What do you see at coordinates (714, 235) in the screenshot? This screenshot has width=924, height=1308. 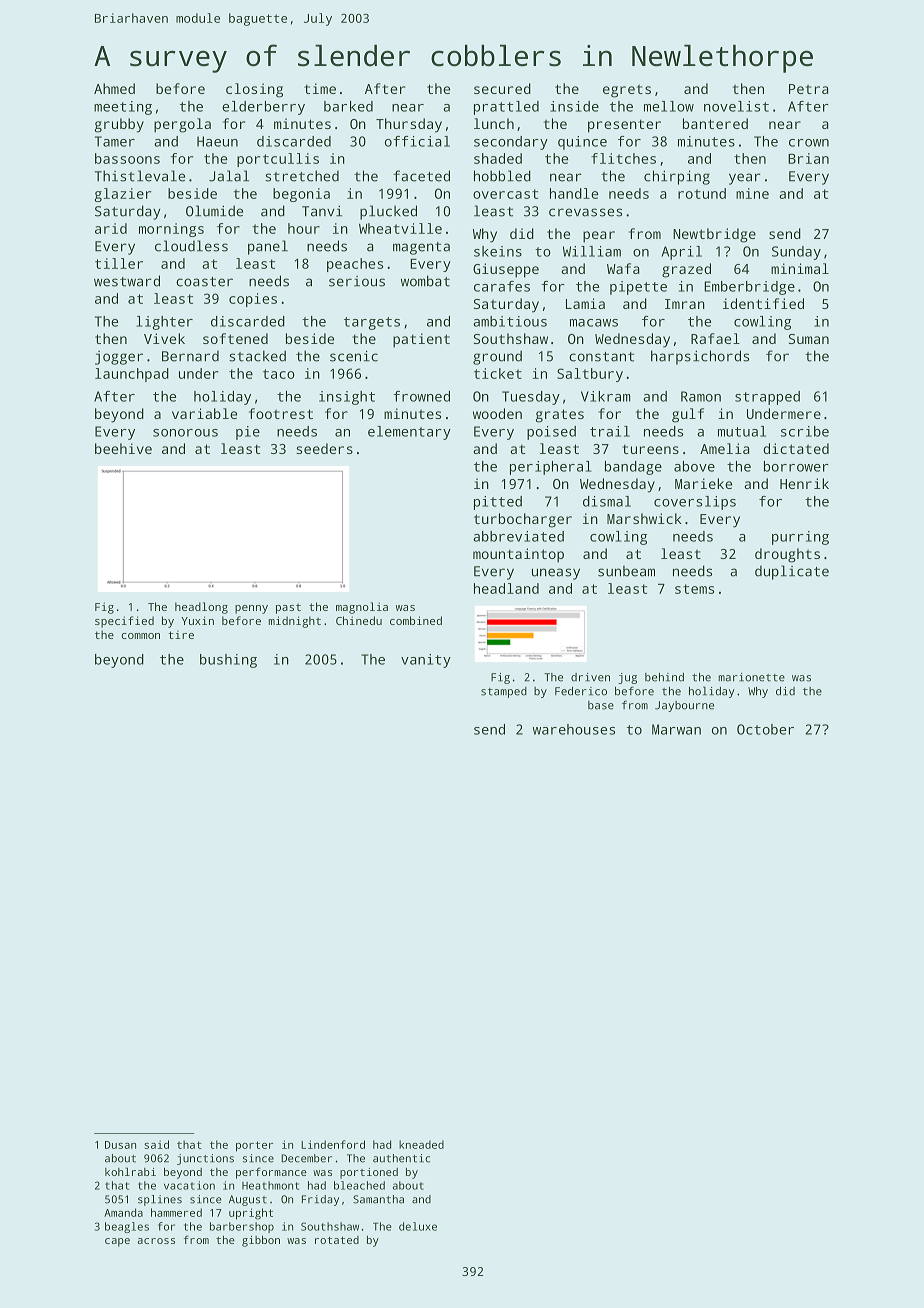 I see `Newtbridge` at bounding box center [714, 235].
